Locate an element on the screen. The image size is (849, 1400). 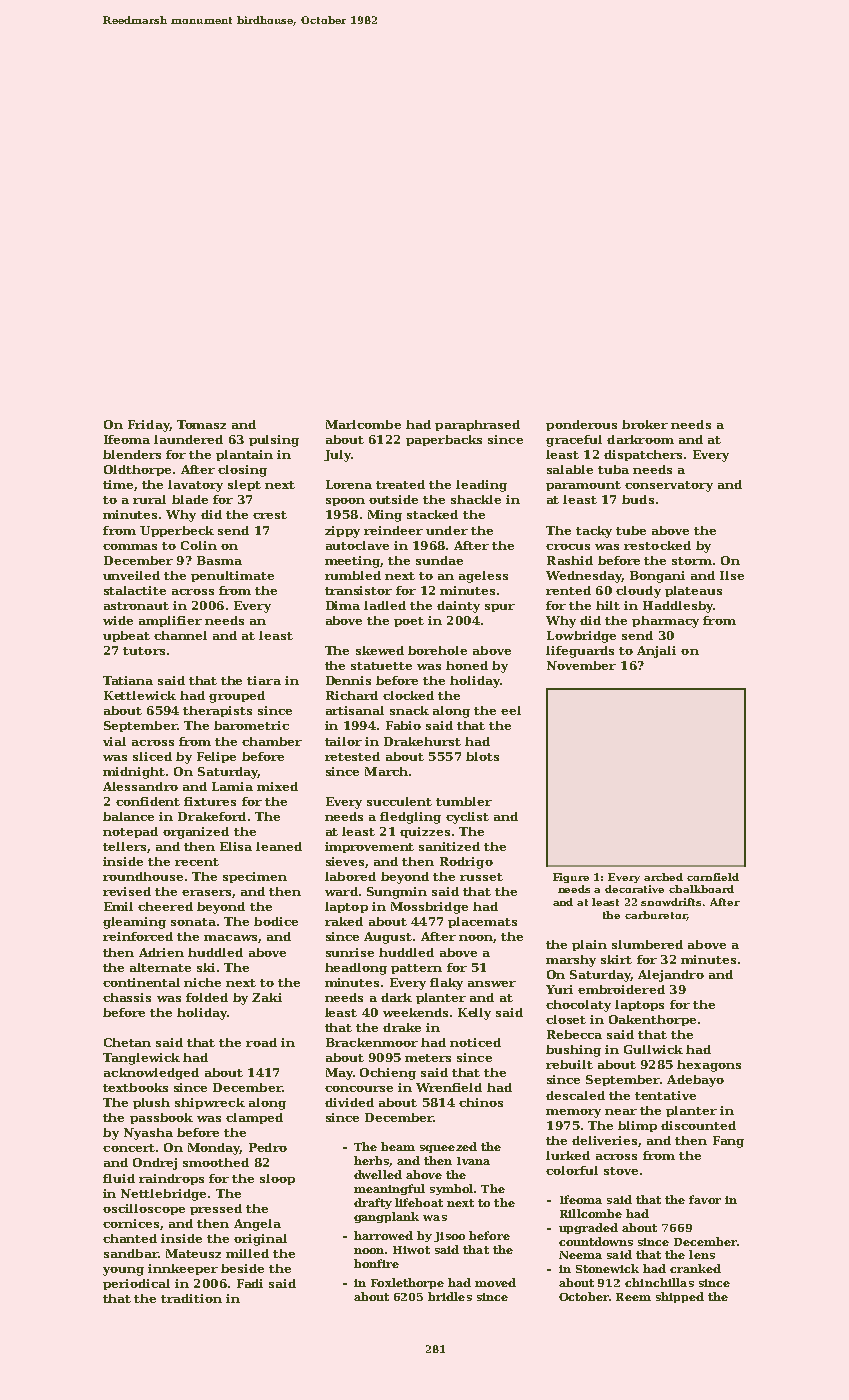
flaky is located at coordinates (446, 984).
